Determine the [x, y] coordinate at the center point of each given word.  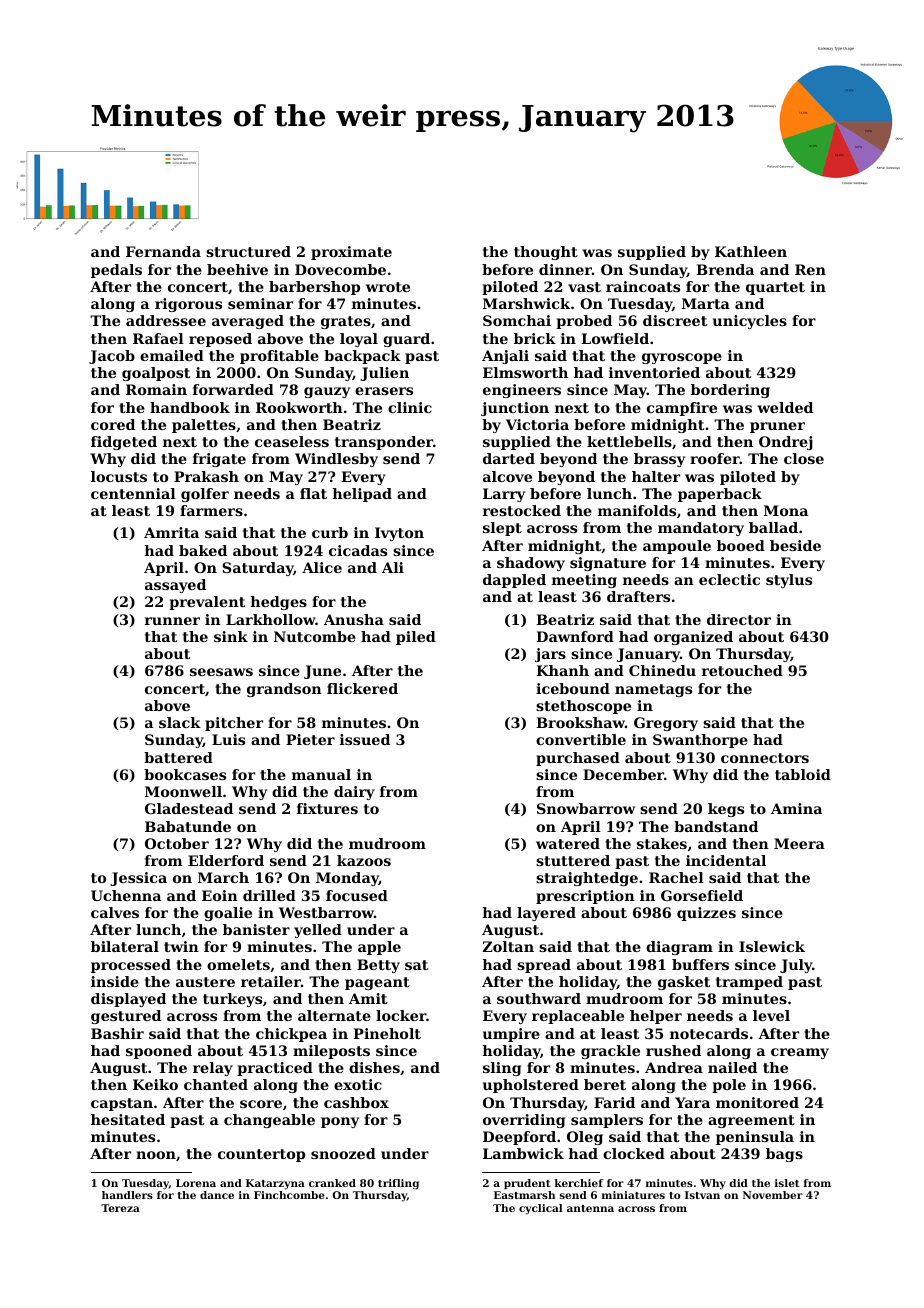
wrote [388, 287]
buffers [700, 964]
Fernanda [163, 251]
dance [217, 1195]
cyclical [541, 1209]
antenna [590, 1208]
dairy [354, 793]
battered [178, 757]
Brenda [725, 269]
